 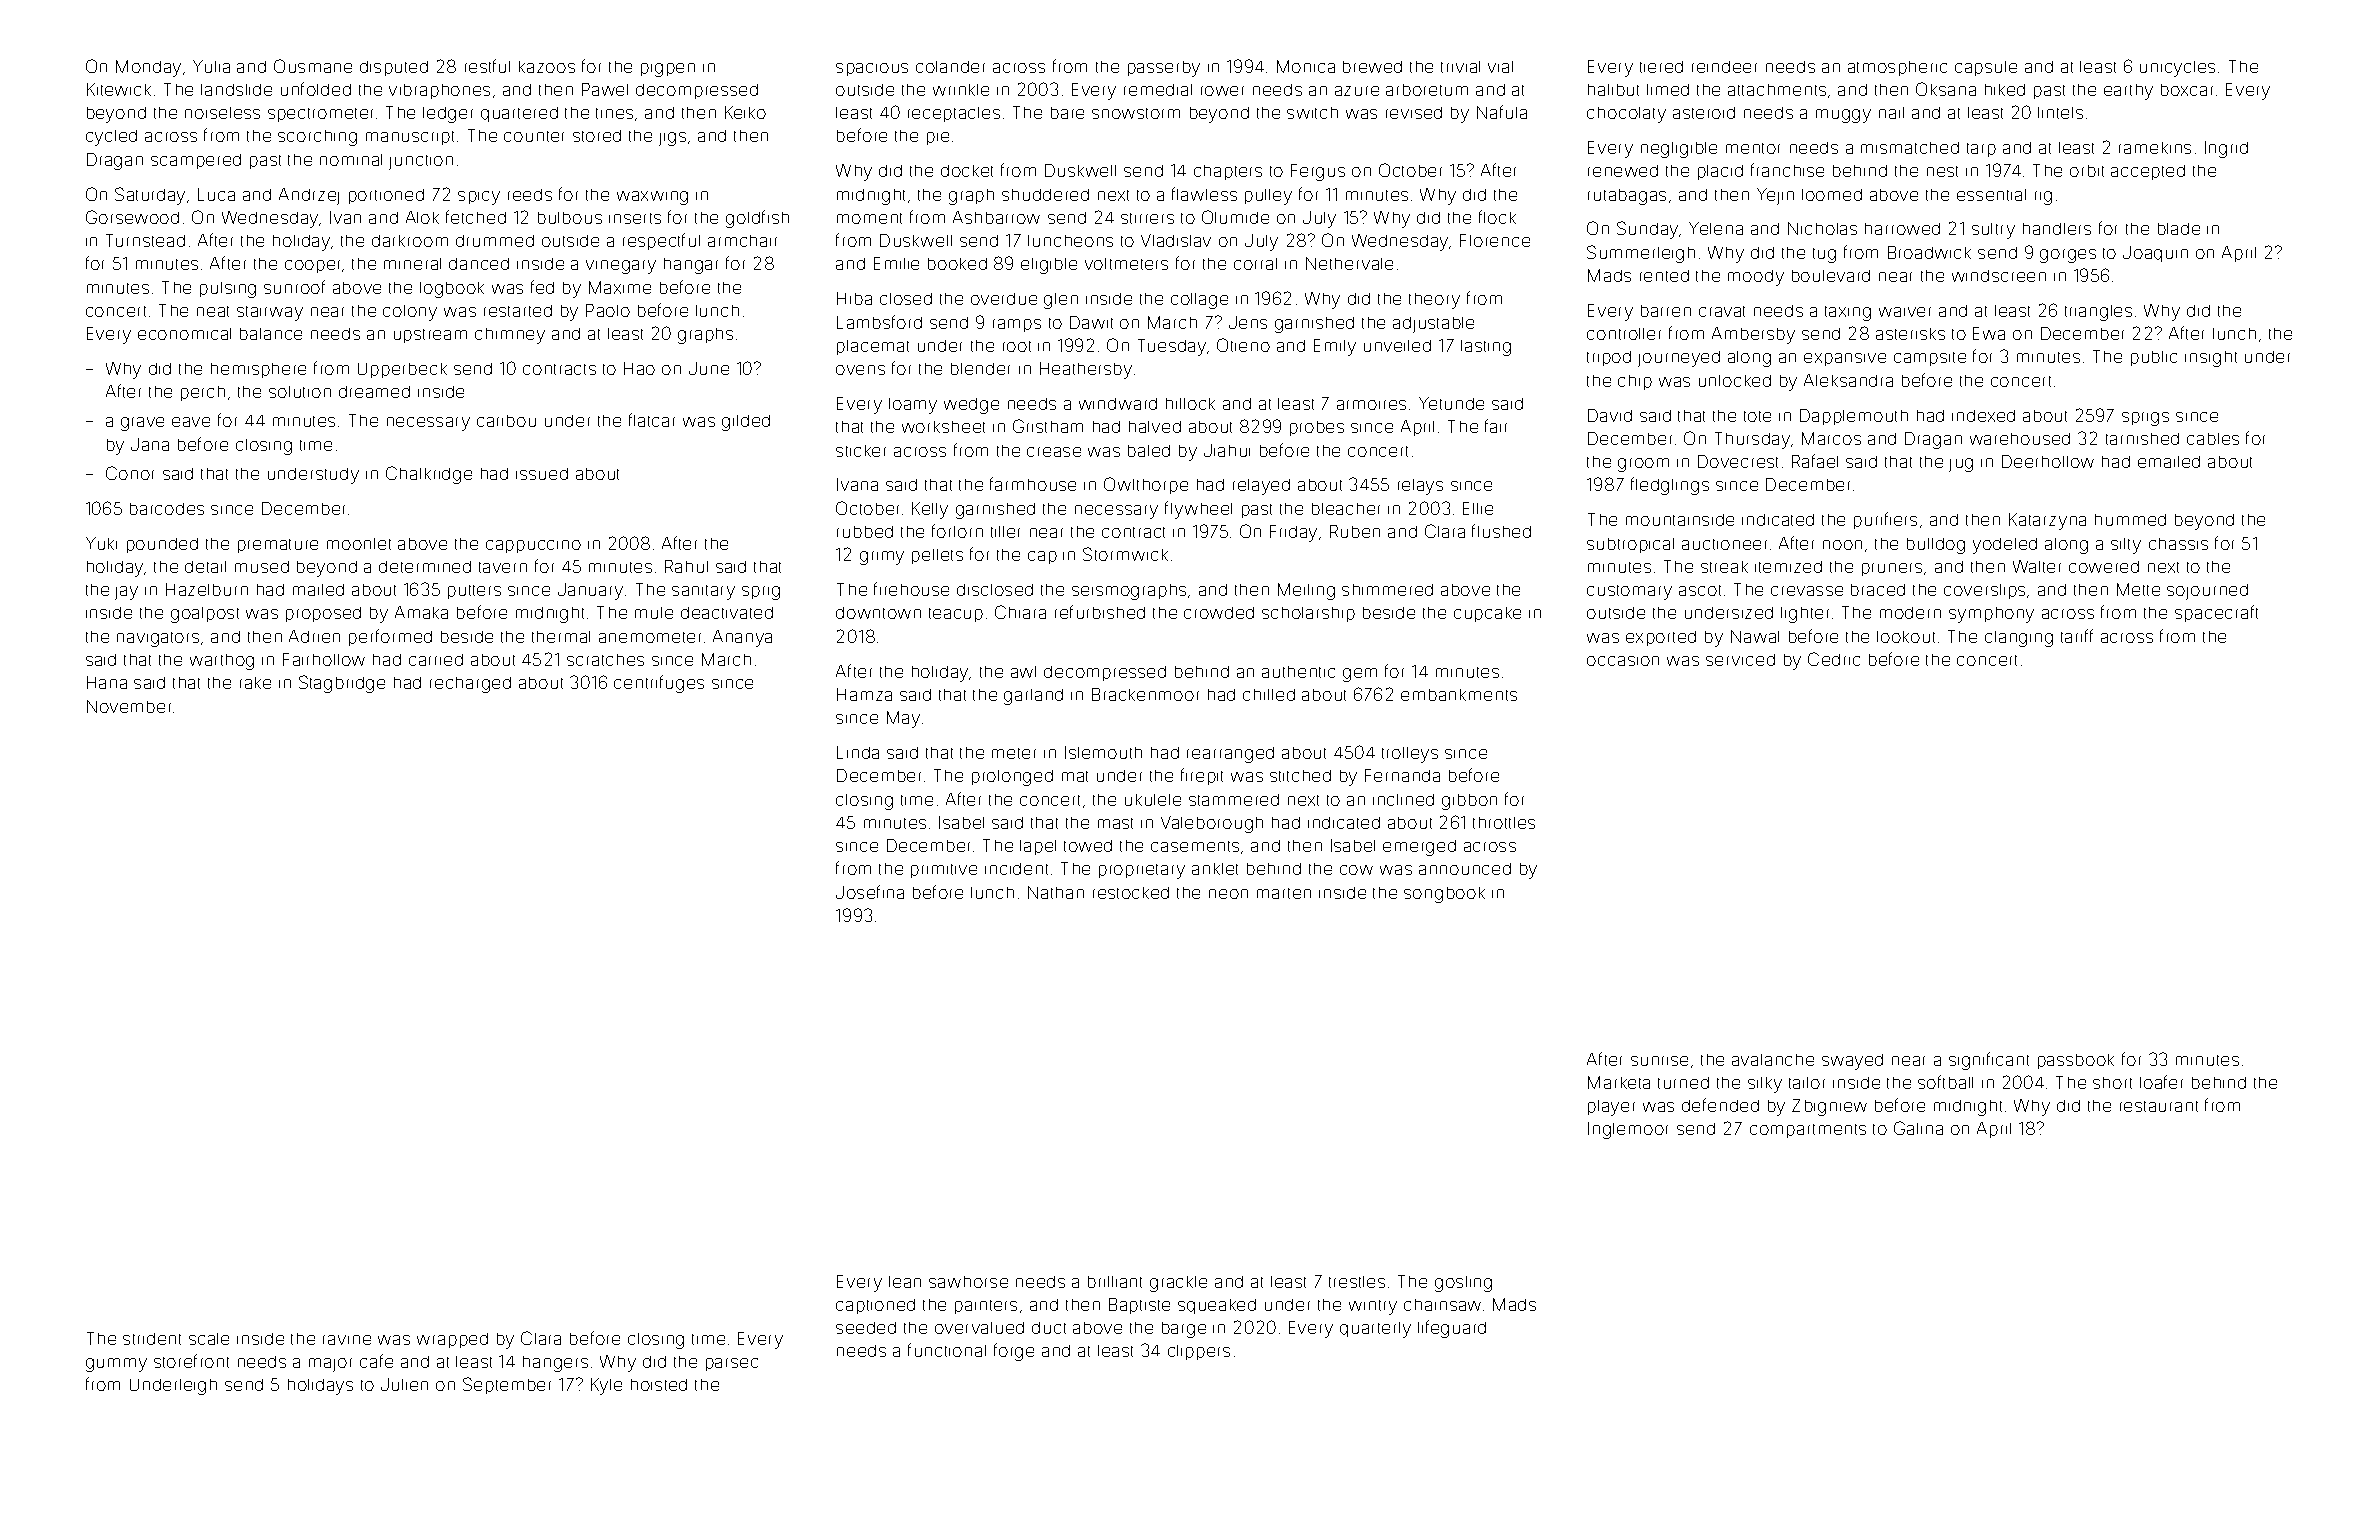 What do you see at coordinates (968, 1282) in the screenshot?
I see `sawhorse` at bounding box center [968, 1282].
